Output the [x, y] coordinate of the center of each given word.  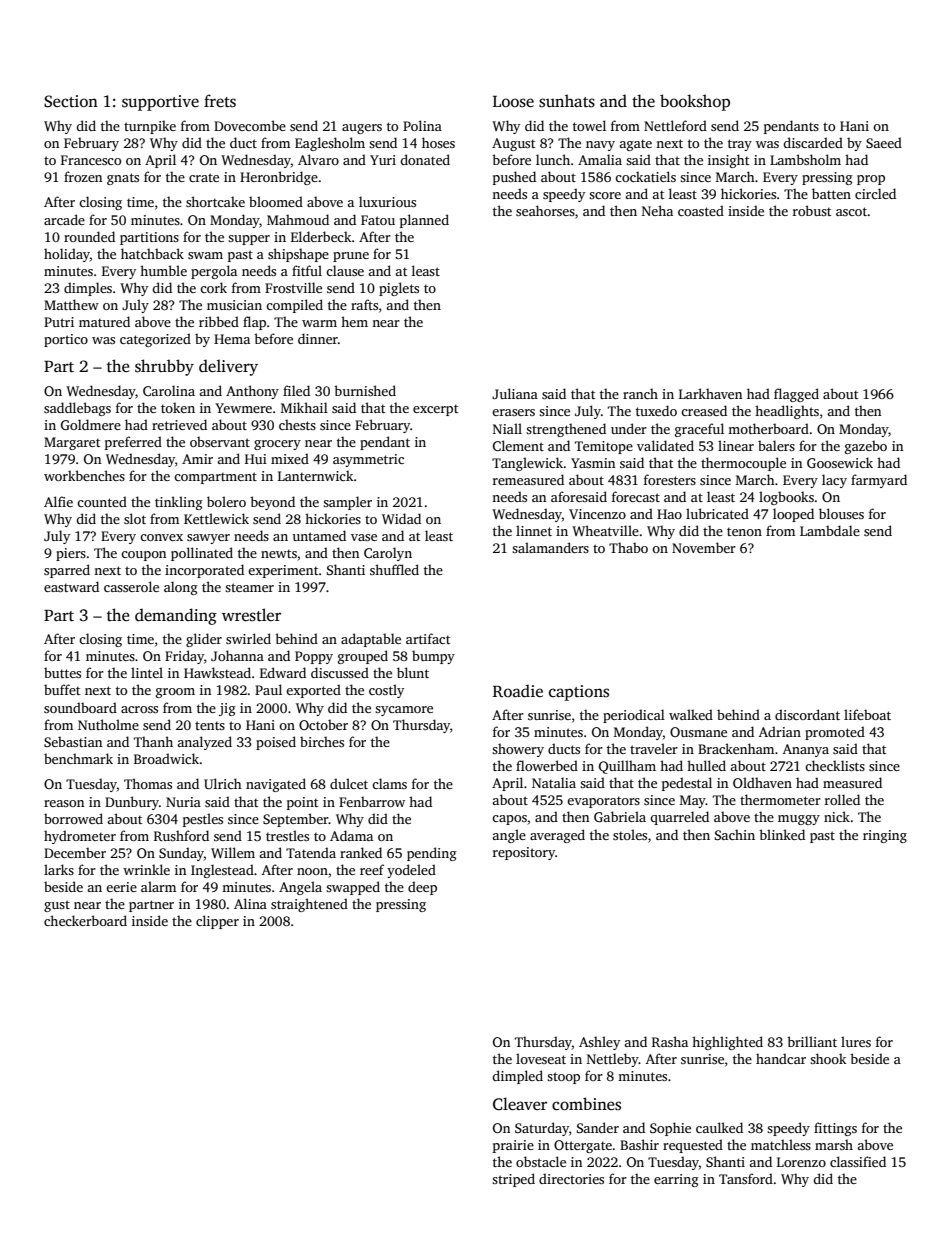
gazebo [866, 447]
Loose [513, 102]
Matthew [71, 304]
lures [856, 1041]
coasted [701, 210]
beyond [272, 503]
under [629, 428]
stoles [630, 834]
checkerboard [85, 920]
